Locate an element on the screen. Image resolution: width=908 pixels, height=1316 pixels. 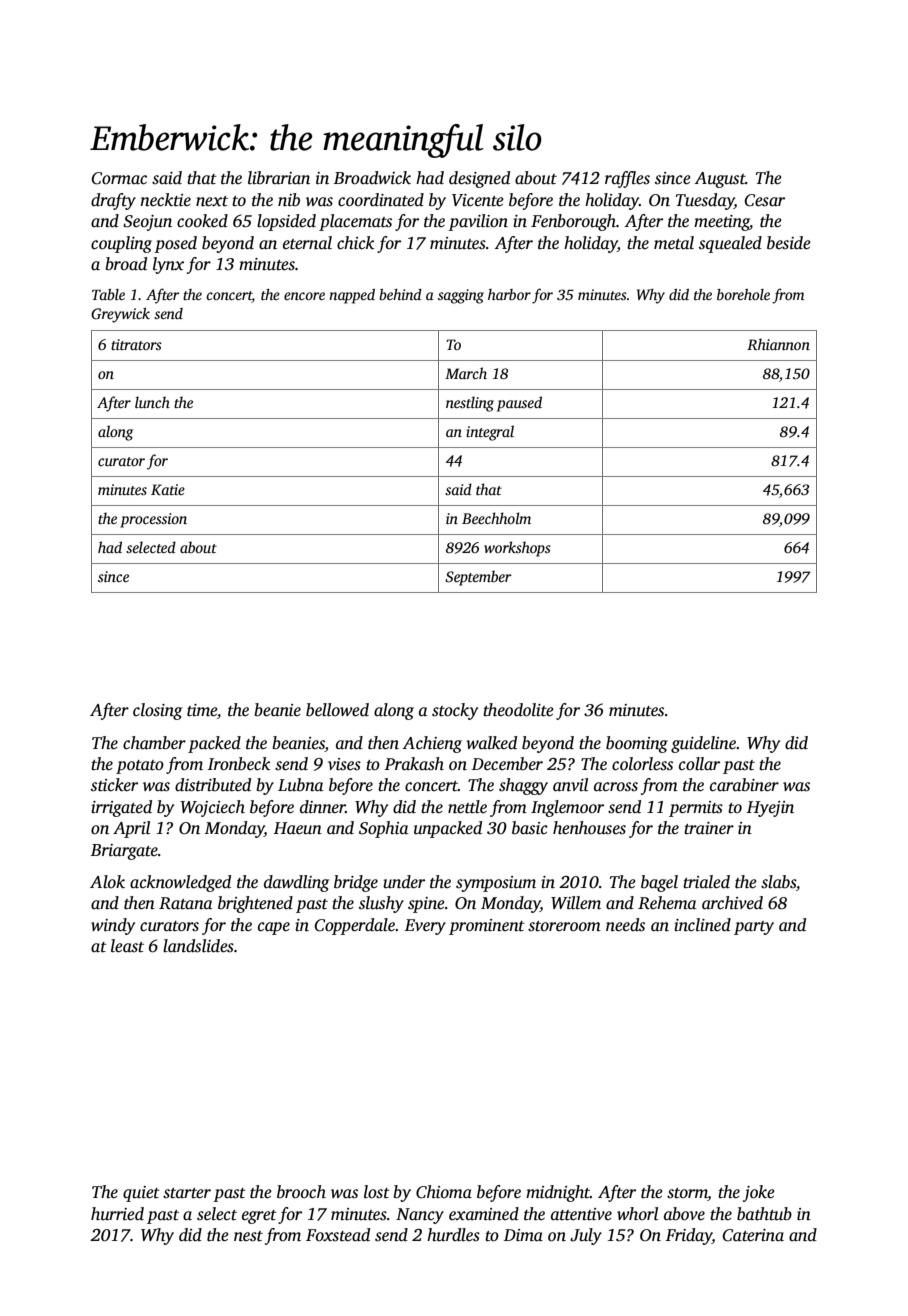
lynx is located at coordinates (168, 265).
